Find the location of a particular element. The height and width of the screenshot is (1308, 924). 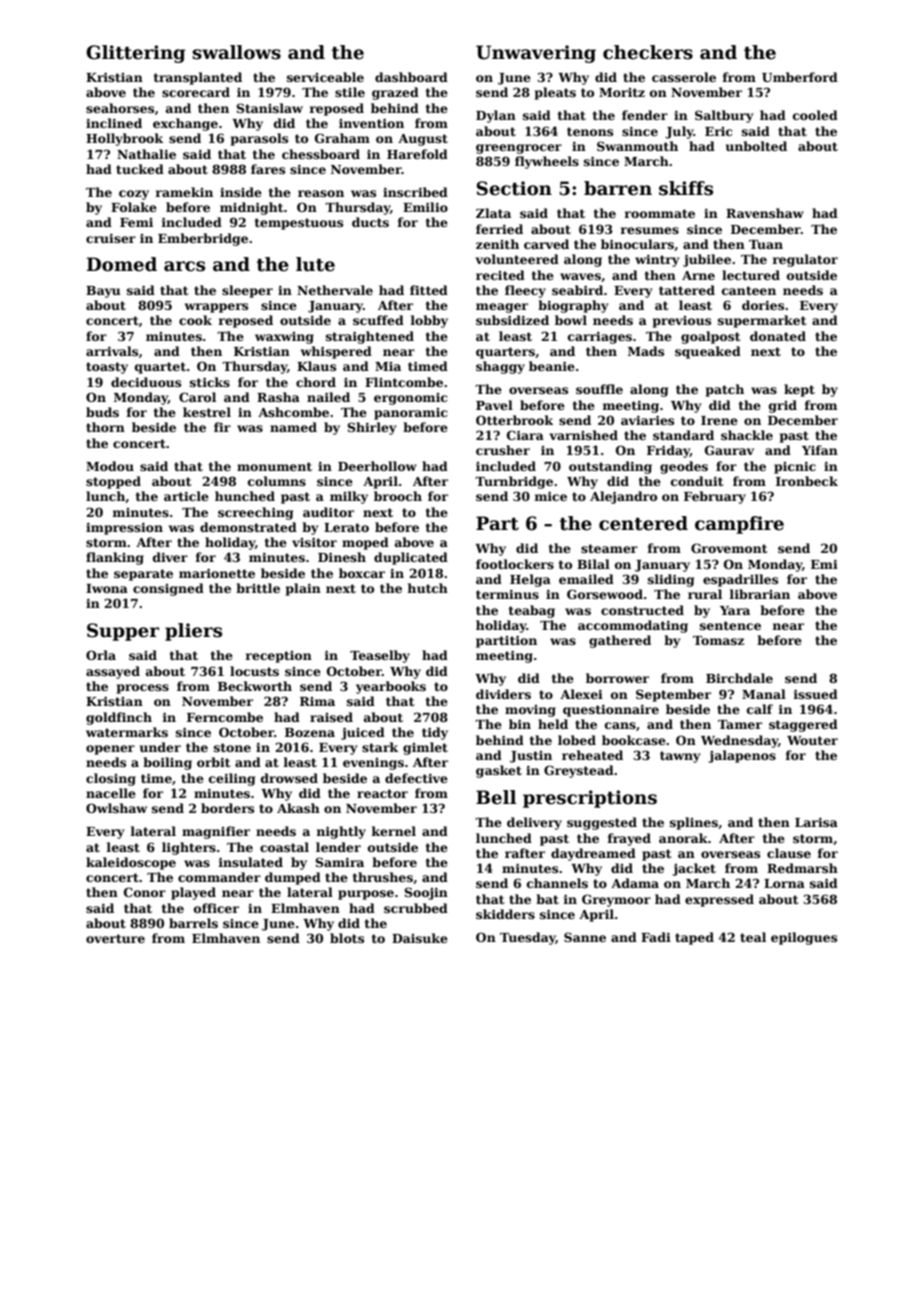

Glittering is located at coordinates (136, 54).
